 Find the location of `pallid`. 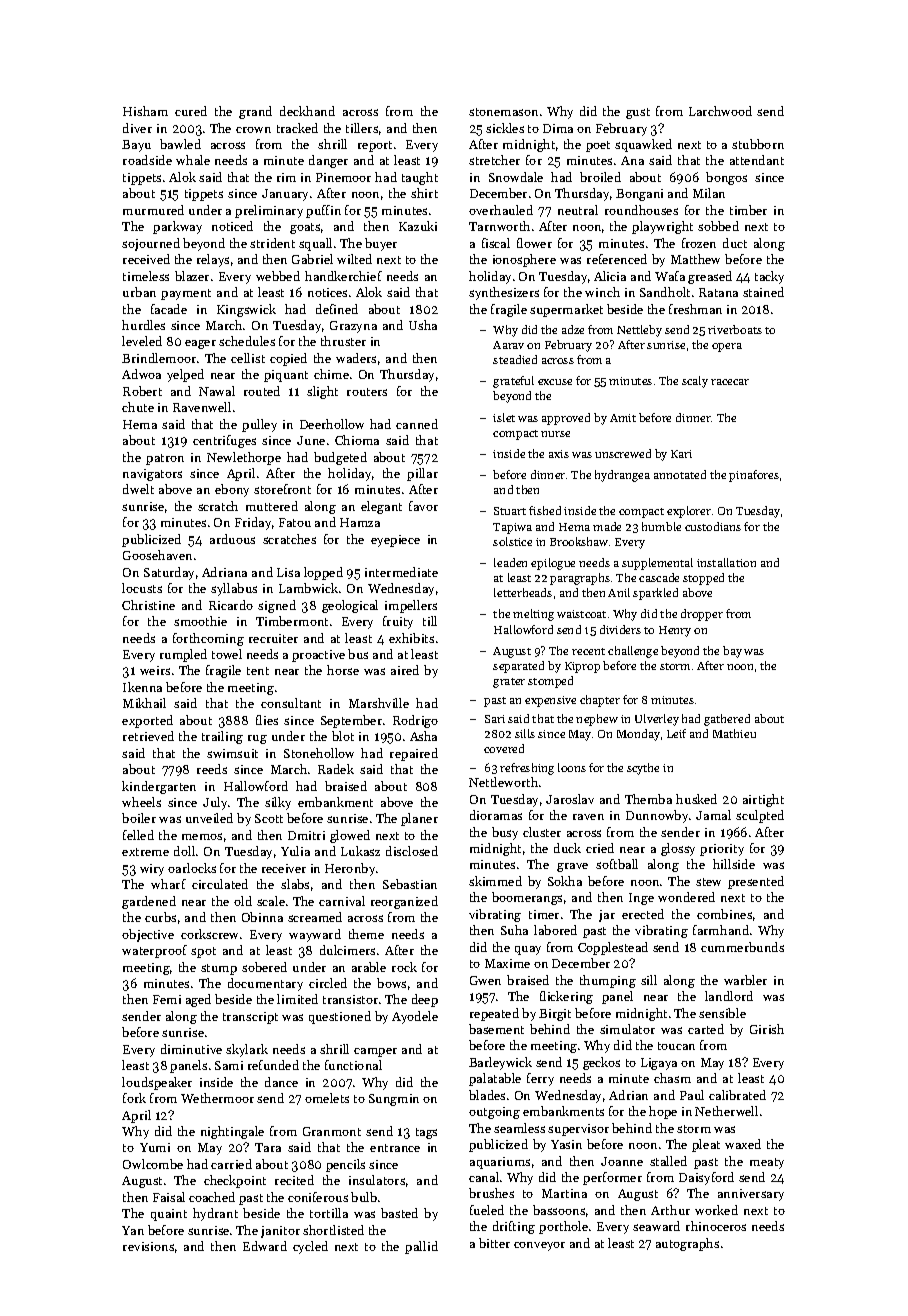

pallid is located at coordinates (421, 1247).
